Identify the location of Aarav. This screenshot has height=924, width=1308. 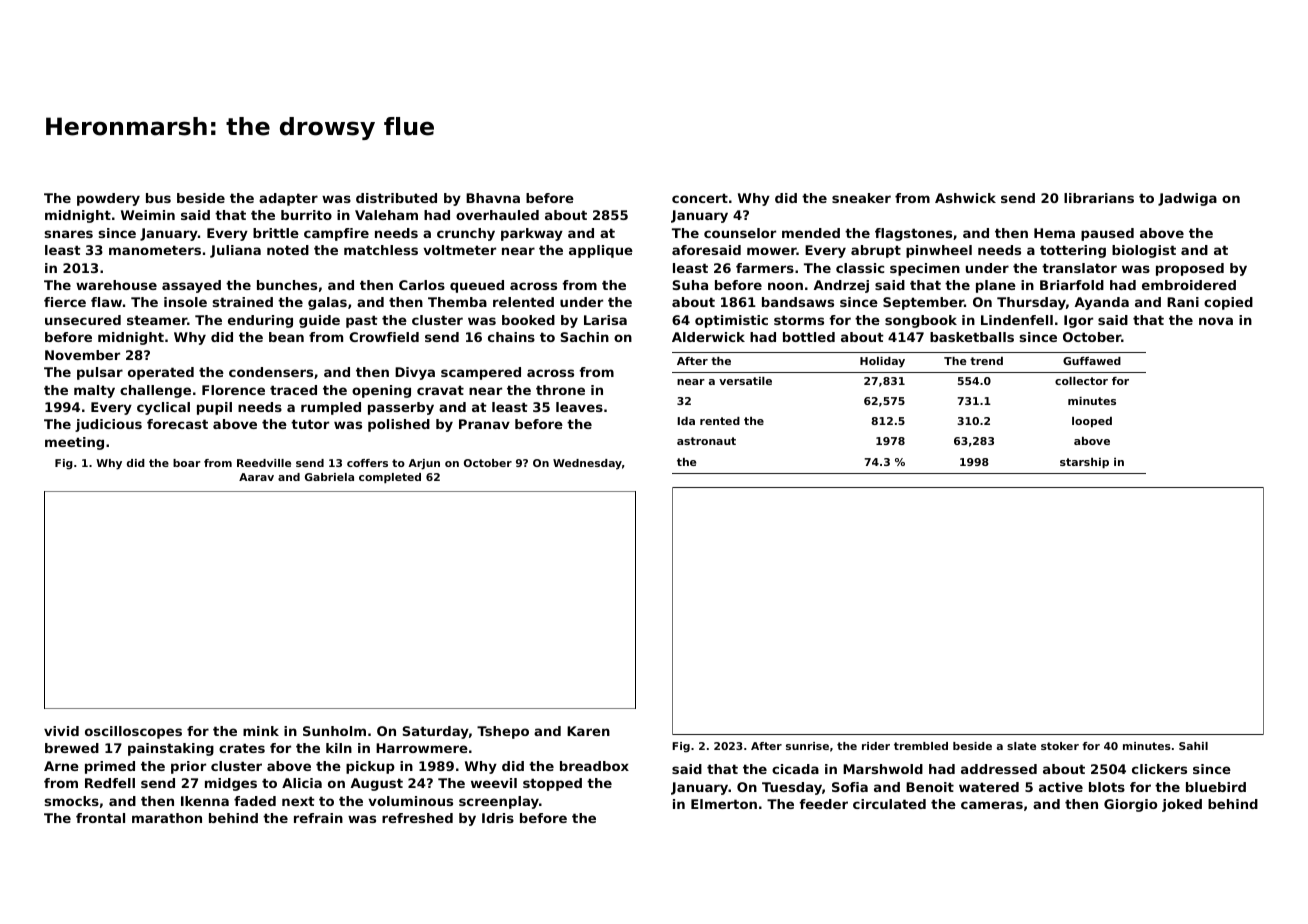
(256, 477).
